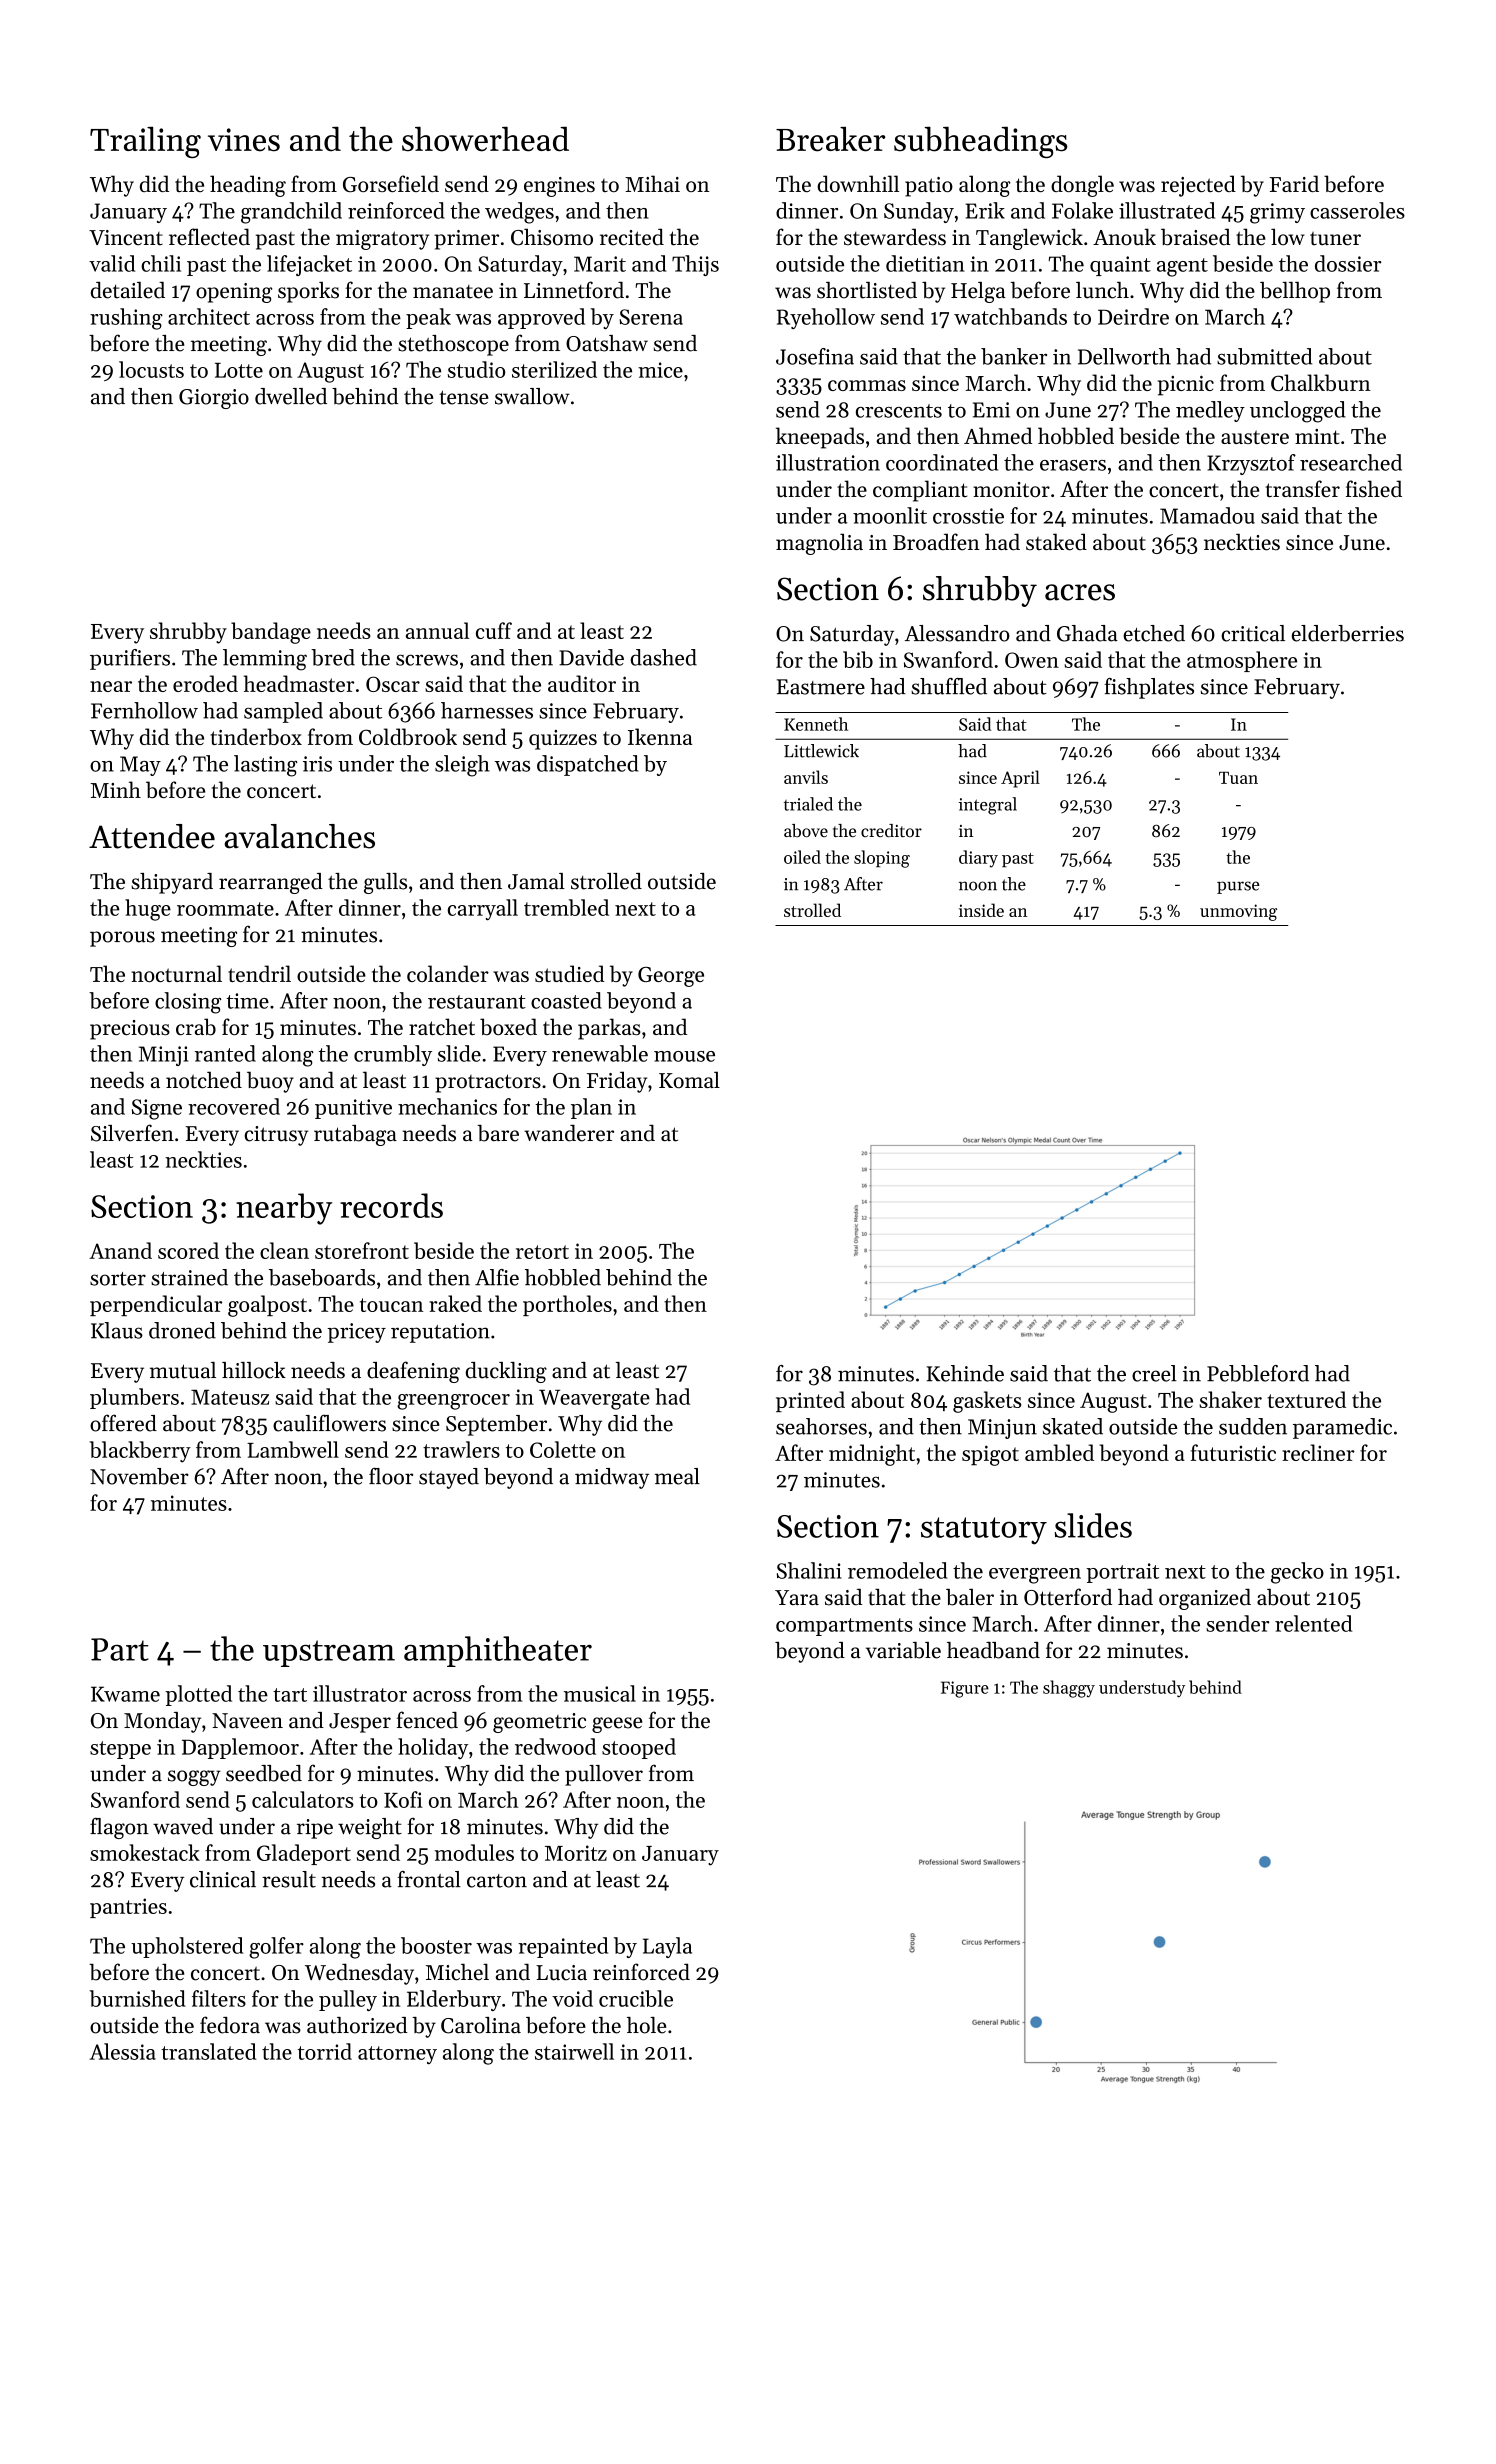 The image size is (1496, 2464). I want to click on Farid, so click(1294, 183).
